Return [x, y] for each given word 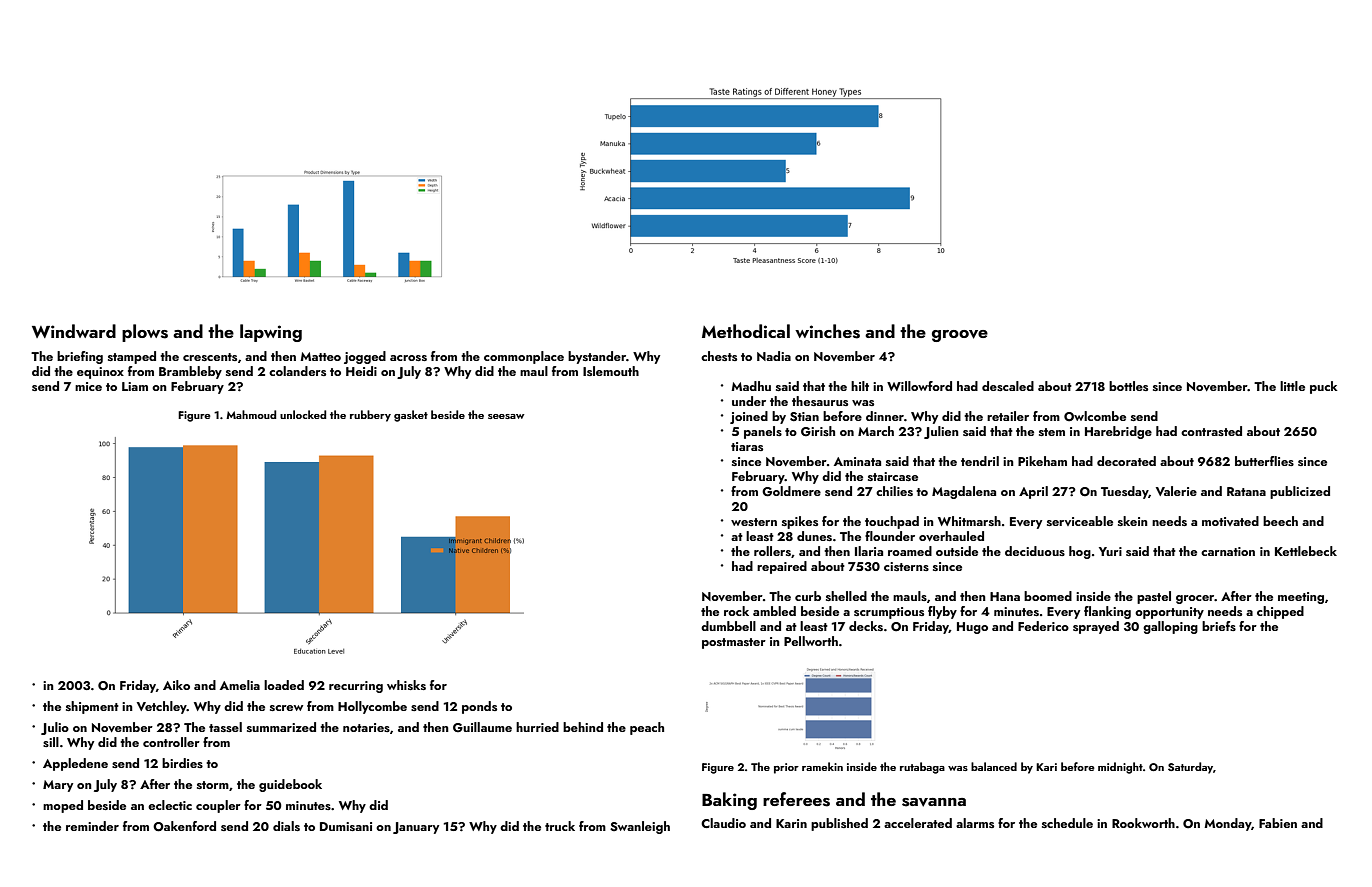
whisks [406, 685]
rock [736, 611]
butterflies [1264, 461]
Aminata [857, 461]
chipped [1280, 612]
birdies [182, 763]
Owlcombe [1095, 416]
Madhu [751, 386]
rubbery [370, 416]
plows [145, 333]
